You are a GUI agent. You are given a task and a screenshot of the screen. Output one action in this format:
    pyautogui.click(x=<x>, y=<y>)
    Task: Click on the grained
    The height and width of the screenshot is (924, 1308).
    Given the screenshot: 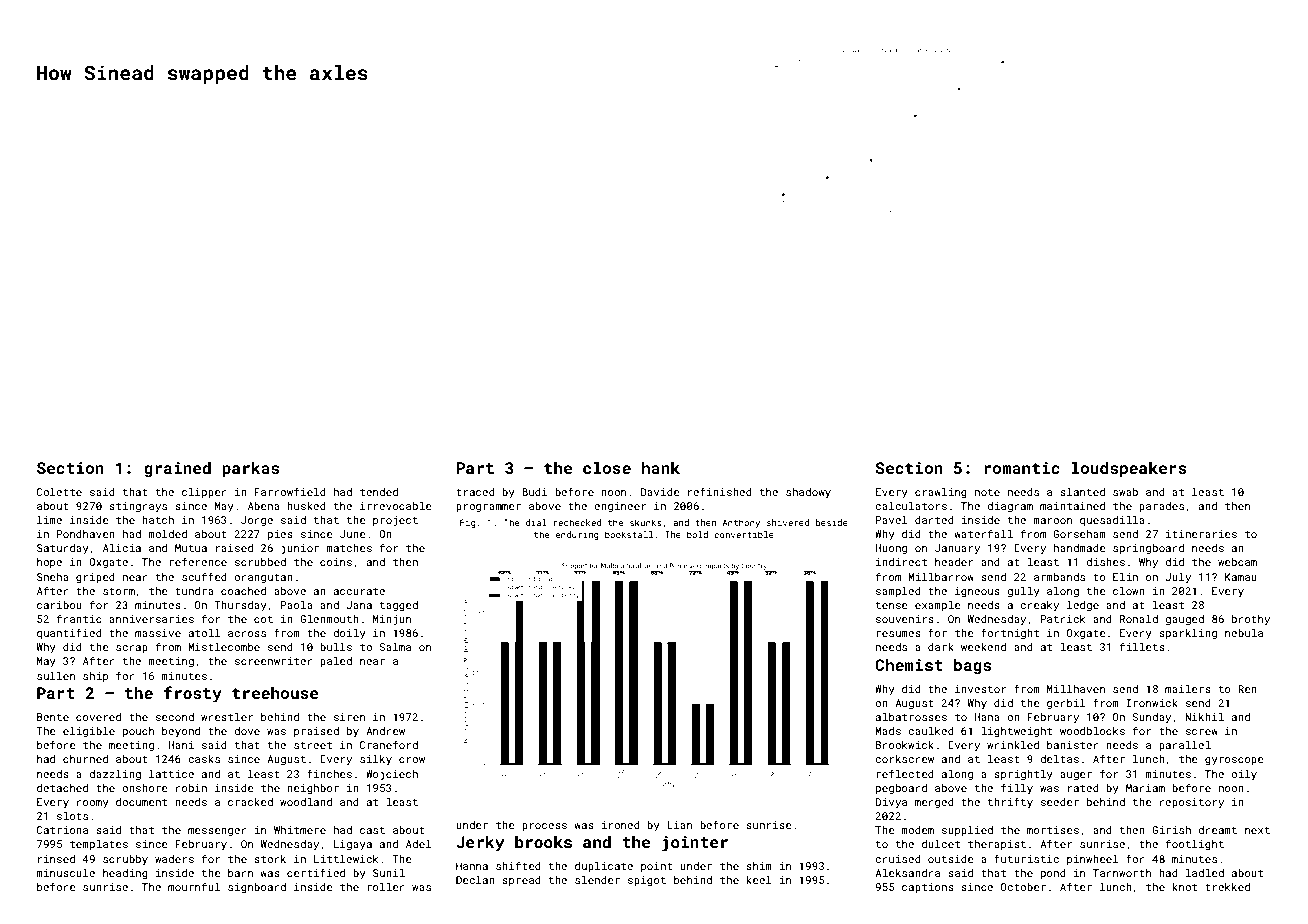 What is the action you would take?
    pyautogui.click(x=177, y=470)
